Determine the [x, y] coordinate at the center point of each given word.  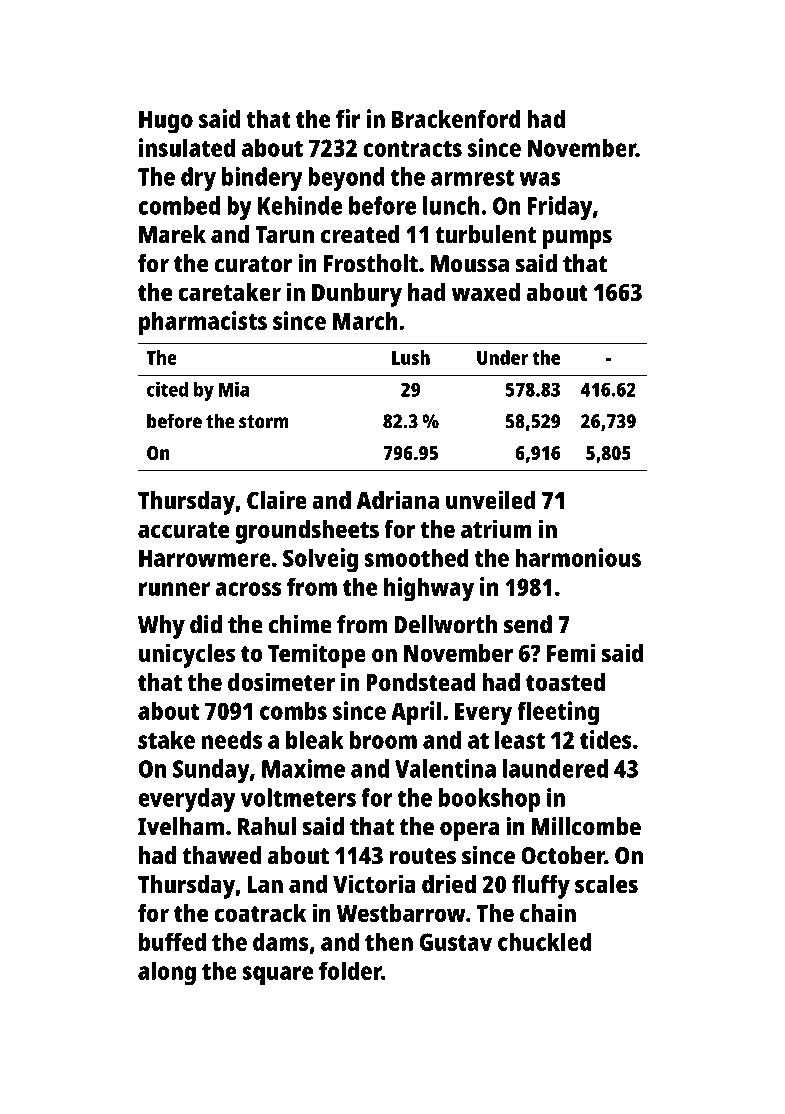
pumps [577, 239]
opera [469, 831]
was [540, 179]
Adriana [397, 499]
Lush [411, 357]
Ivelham [181, 826]
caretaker [229, 292]
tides [605, 739]
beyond [346, 179]
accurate [183, 530]
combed [179, 205]
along [167, 973]
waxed [486, 292]
